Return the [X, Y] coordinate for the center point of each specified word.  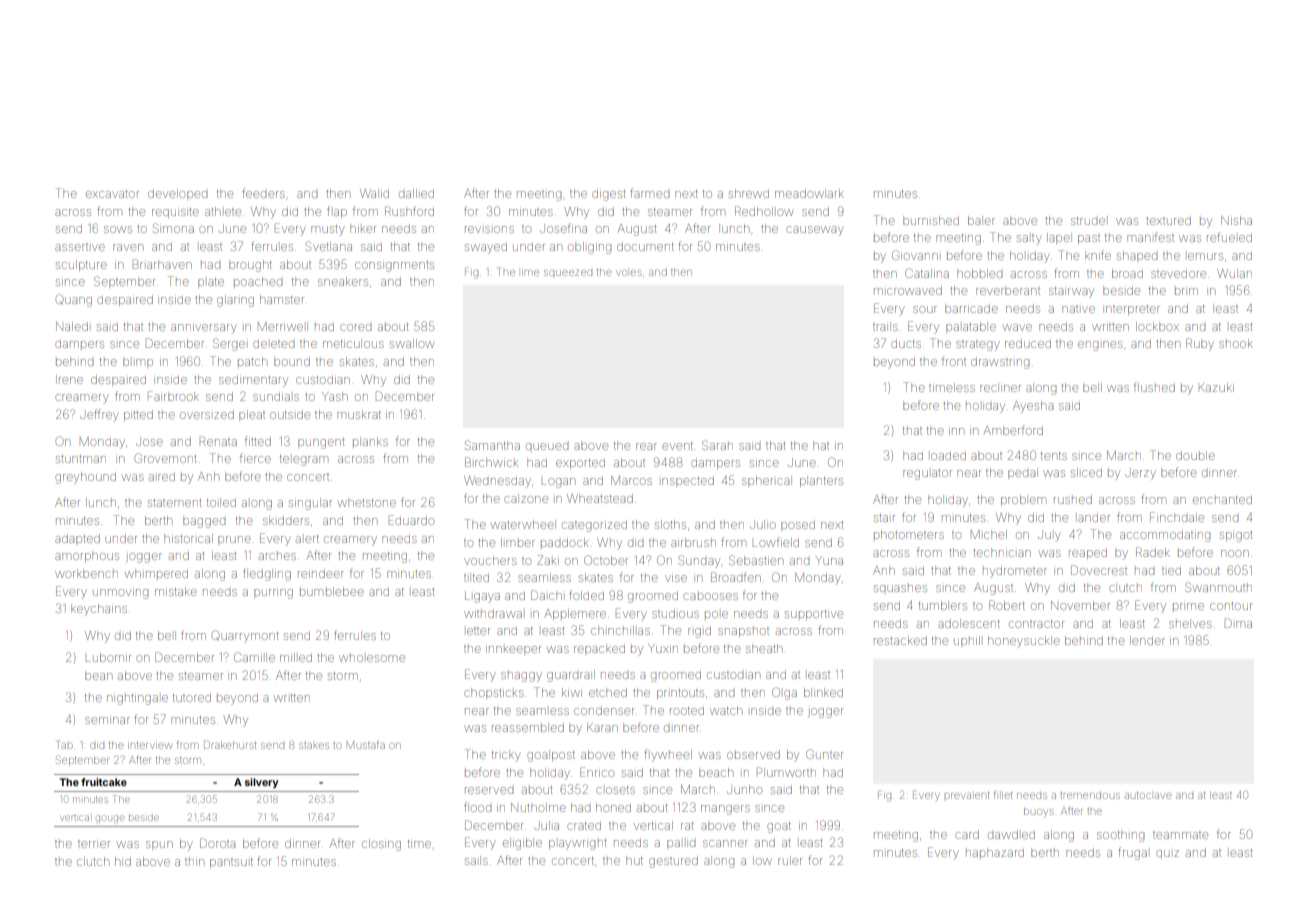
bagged [204, 522]
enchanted [1222, 500]
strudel [1088, 221]
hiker [363, 228]
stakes [314, 745]
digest [608, 196]
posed [798, 526]
